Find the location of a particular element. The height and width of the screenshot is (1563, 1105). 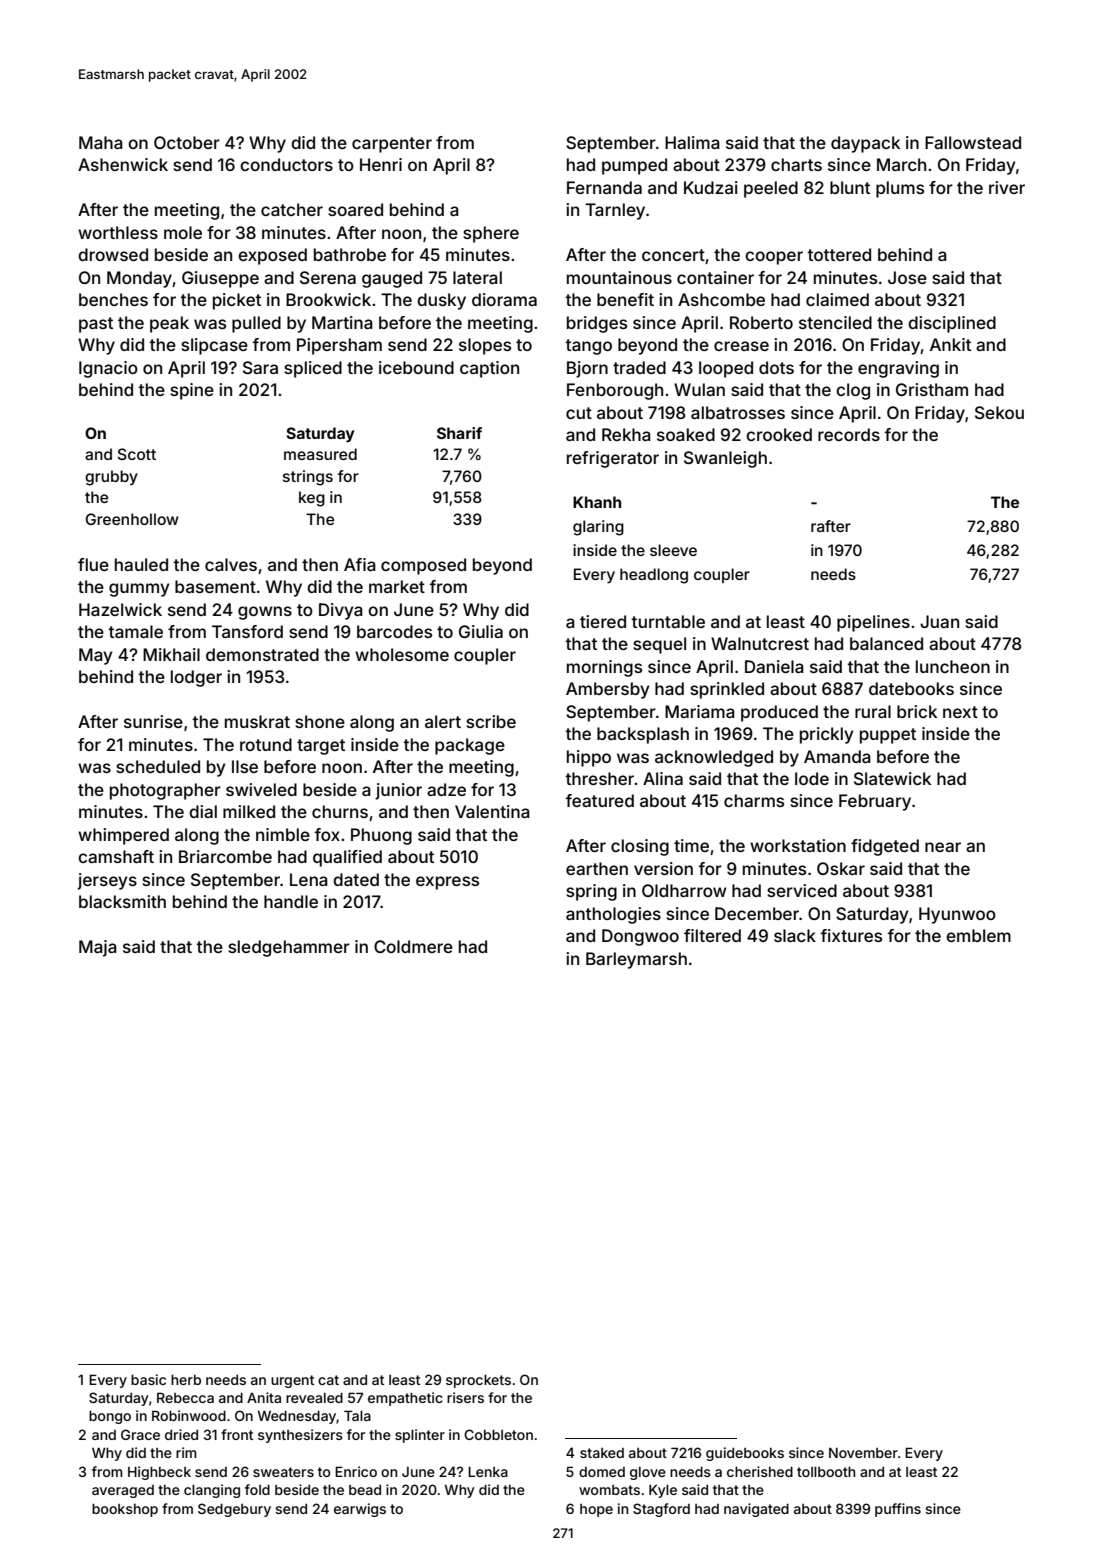

Maja is located at coordinates (98, 948).
